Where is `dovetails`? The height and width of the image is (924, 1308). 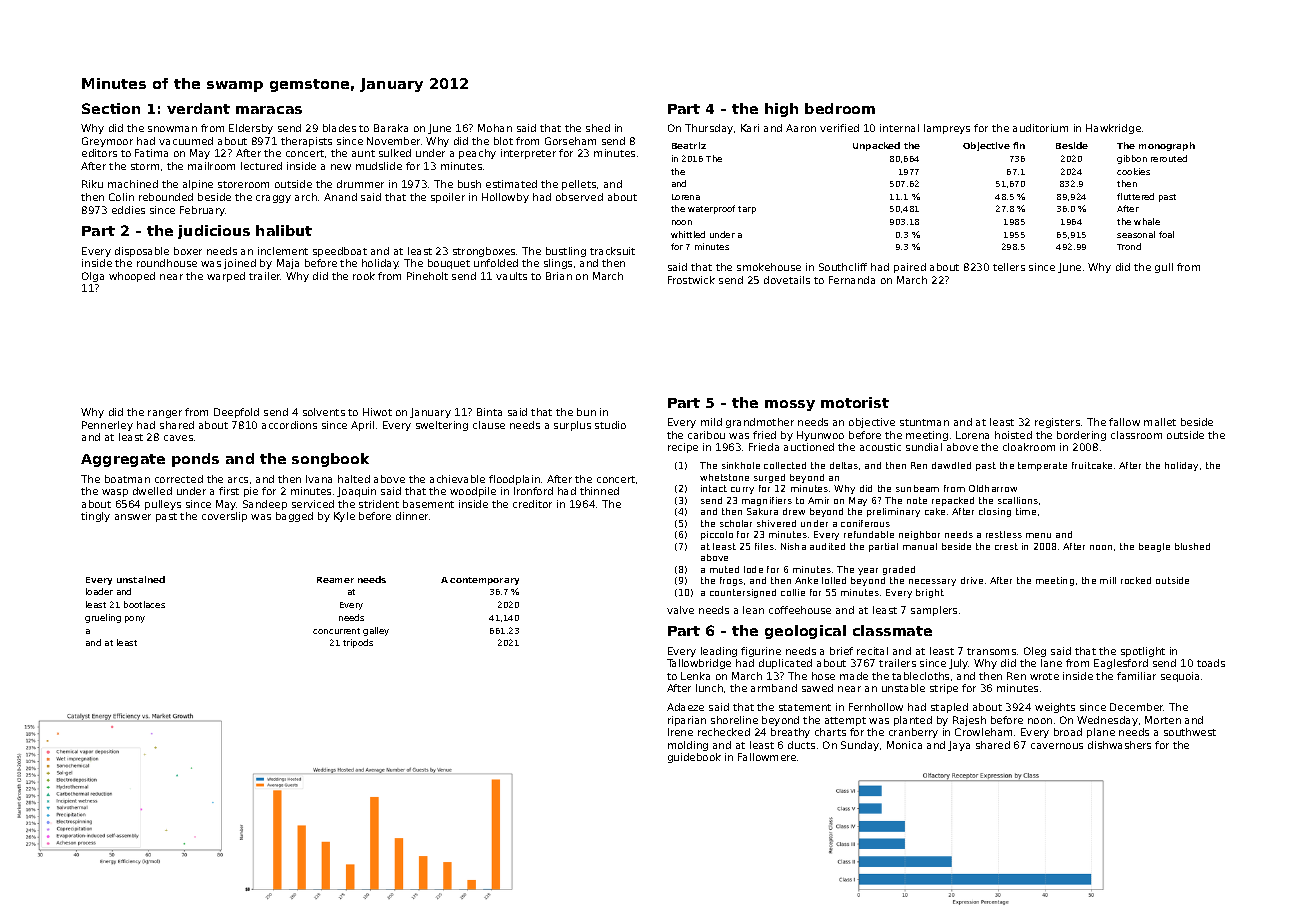
dovetails is located at coordinates (787, 280).
